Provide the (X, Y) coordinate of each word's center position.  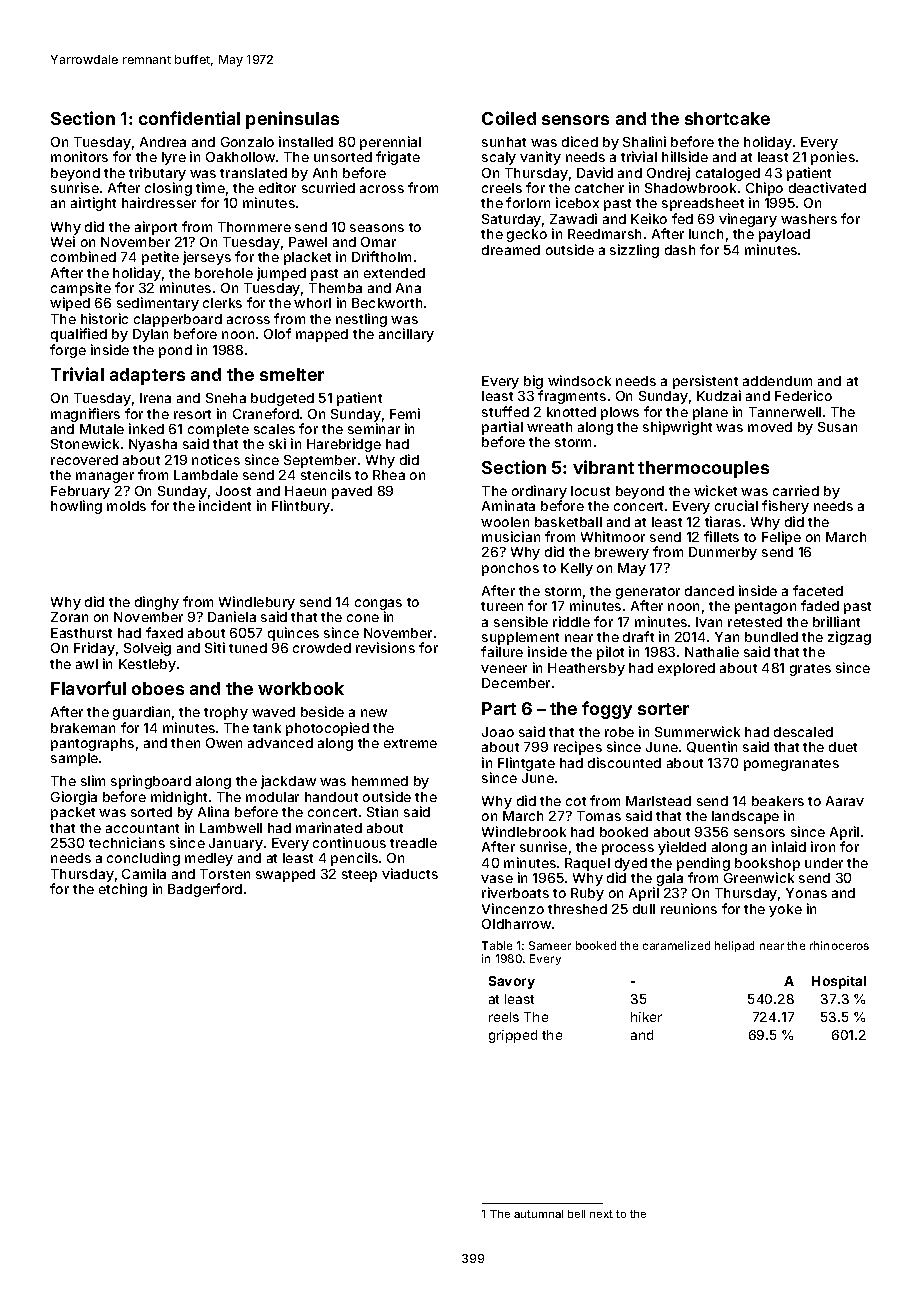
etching (123, 890)
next (601, 1214)
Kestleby (147, 665)
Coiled (509, 118)
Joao (498, 732)
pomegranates (791, 765)
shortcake (727, 118)
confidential (189, 118)
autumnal (538, 1214)
